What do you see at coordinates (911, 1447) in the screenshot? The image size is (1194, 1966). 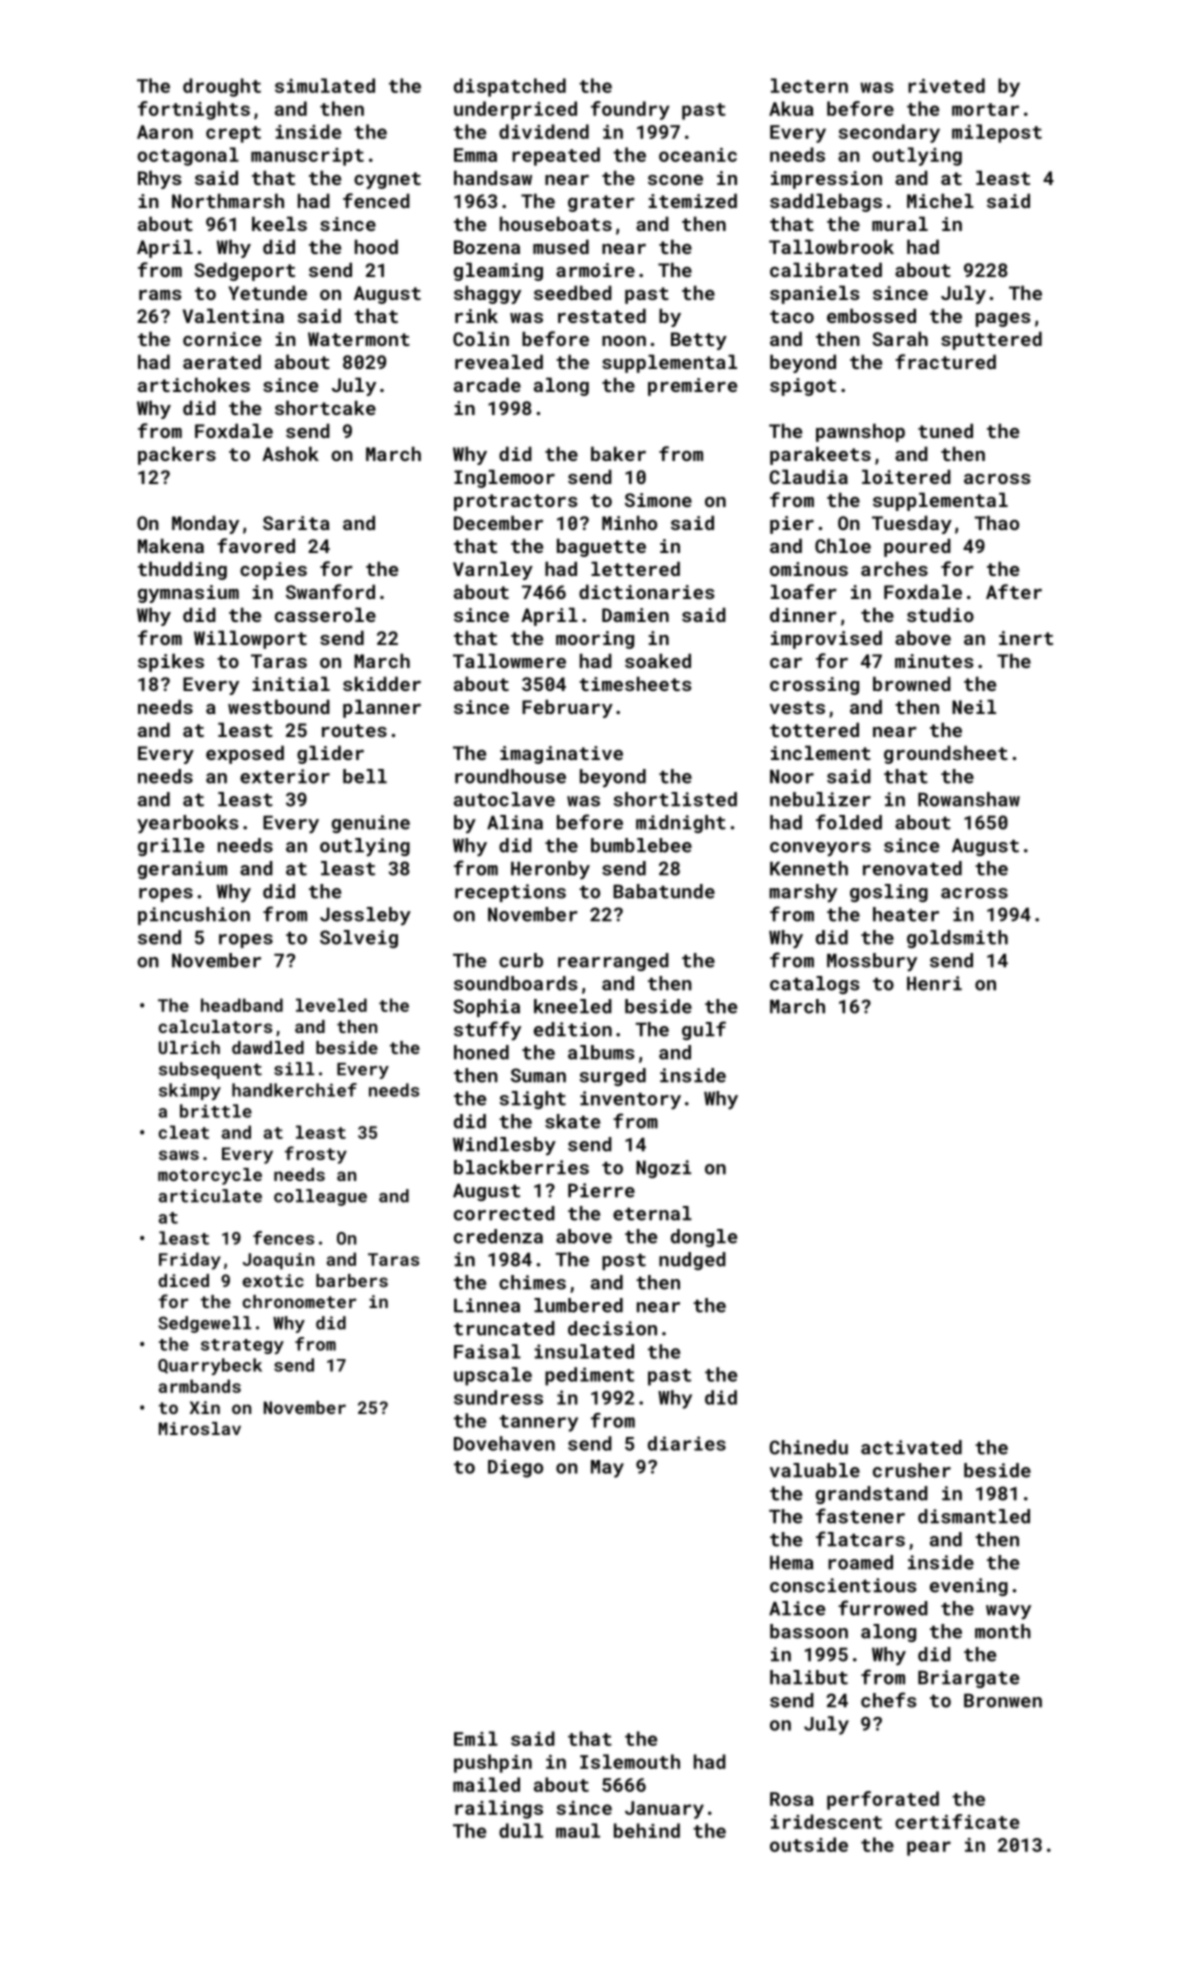 I see `activated` at bounding box center [911, 1447].
